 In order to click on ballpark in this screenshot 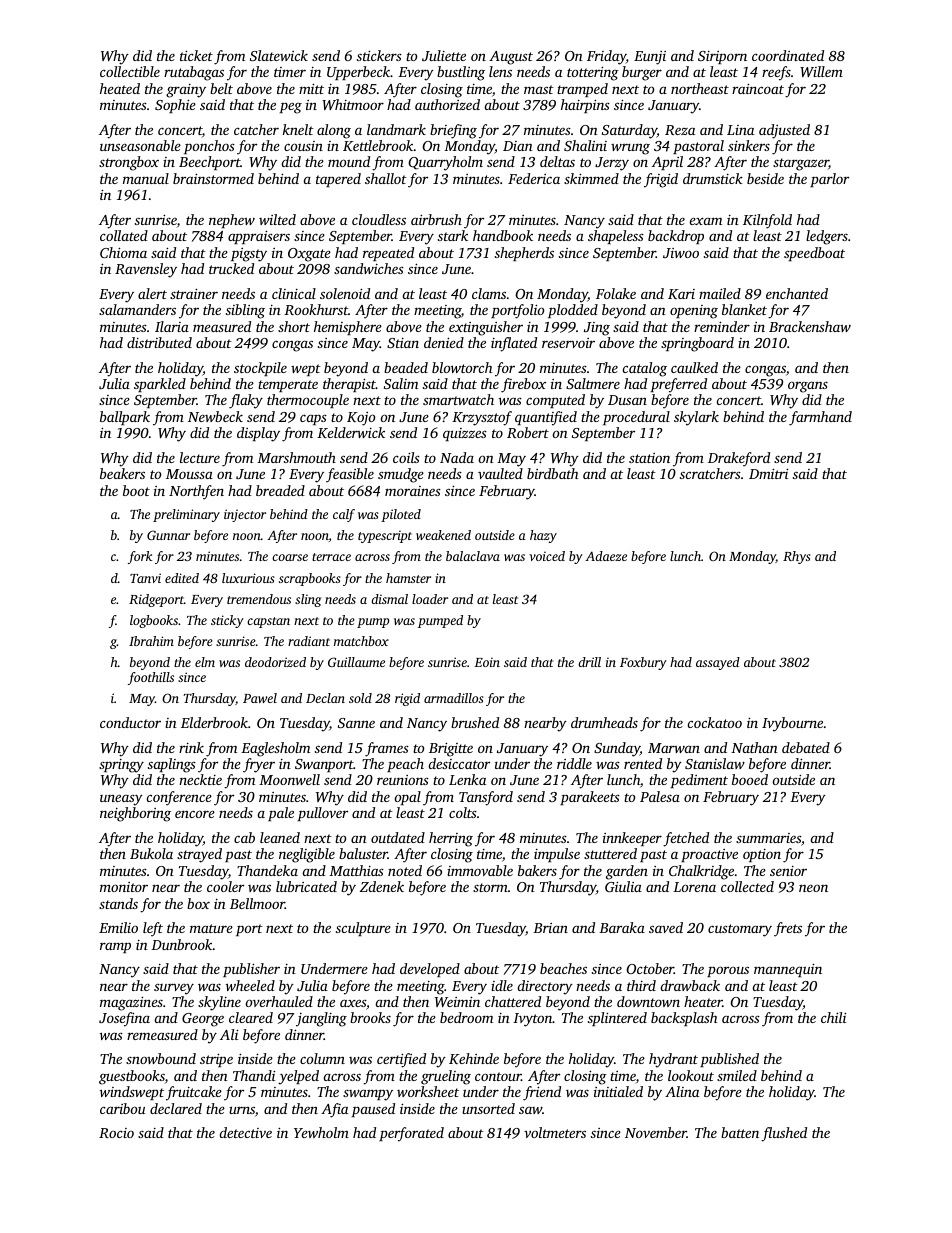, I will do `click(125, 418)`.
